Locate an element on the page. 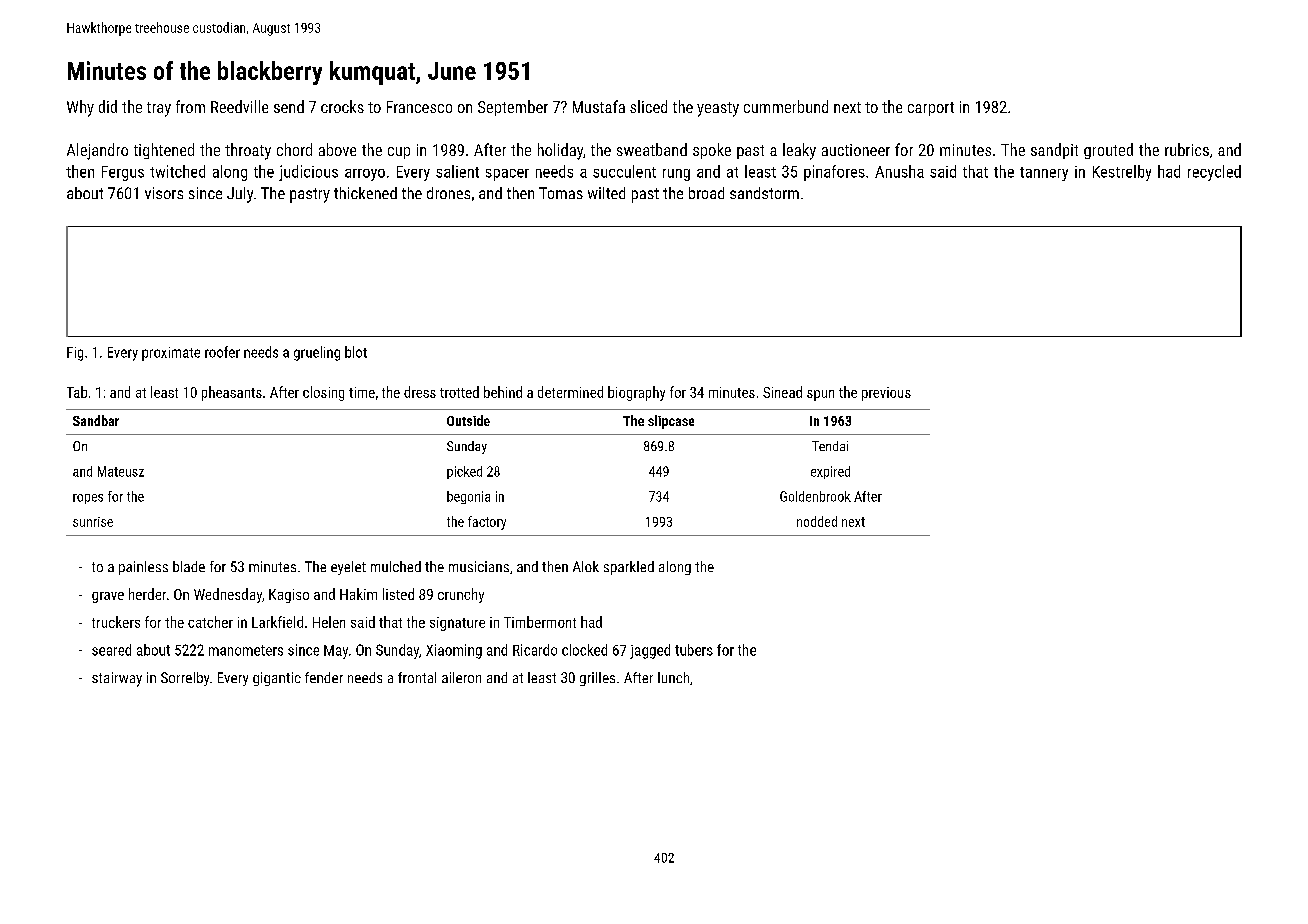 The width and height of the image is (1308, 924). spun is located at coordinates (820, 395).
